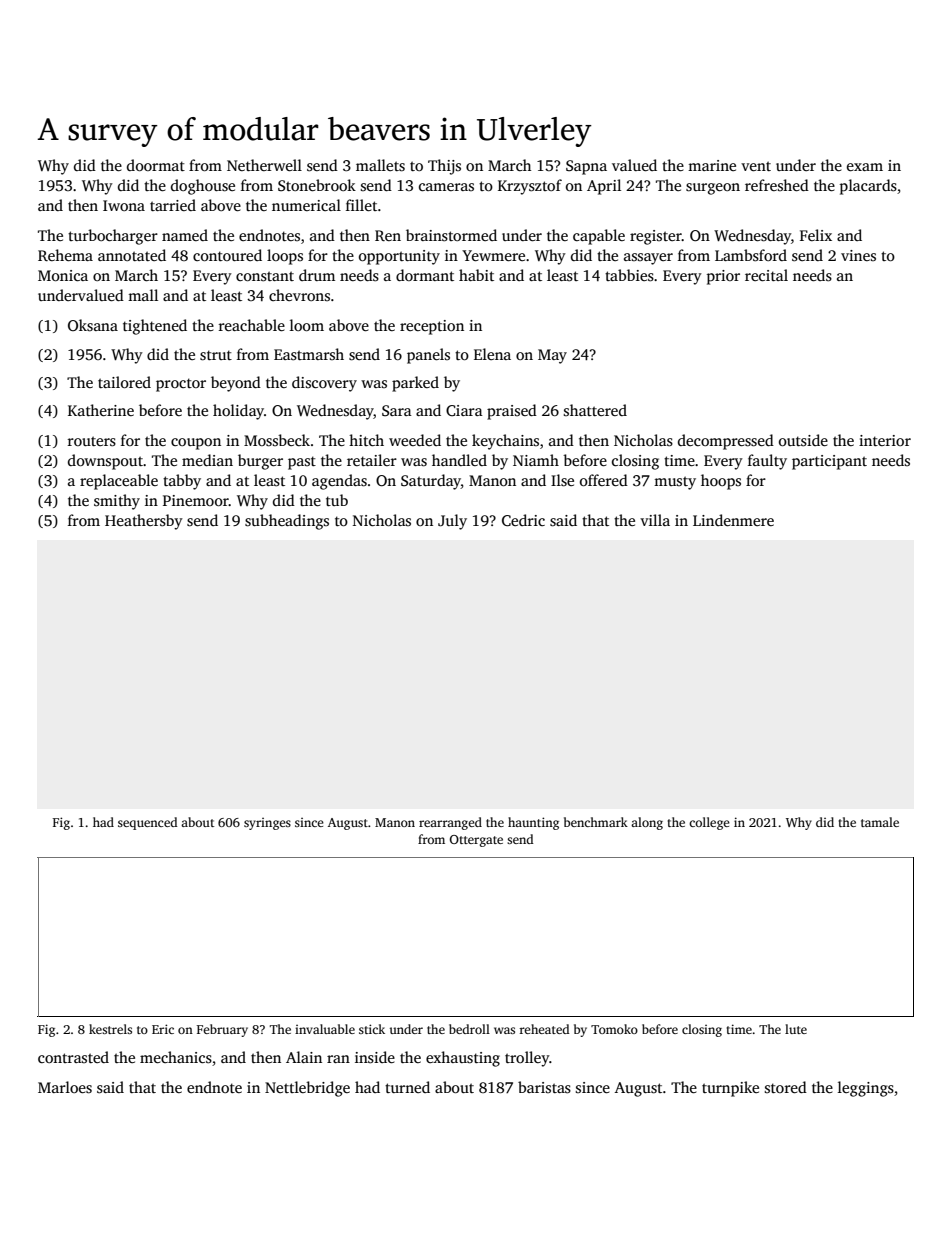 This screenshot has height=1233, width=952. What do you see at coordinates (733, 520) in the screenshot?
I see `Lindenmere` at bounding box center [733, 520].
